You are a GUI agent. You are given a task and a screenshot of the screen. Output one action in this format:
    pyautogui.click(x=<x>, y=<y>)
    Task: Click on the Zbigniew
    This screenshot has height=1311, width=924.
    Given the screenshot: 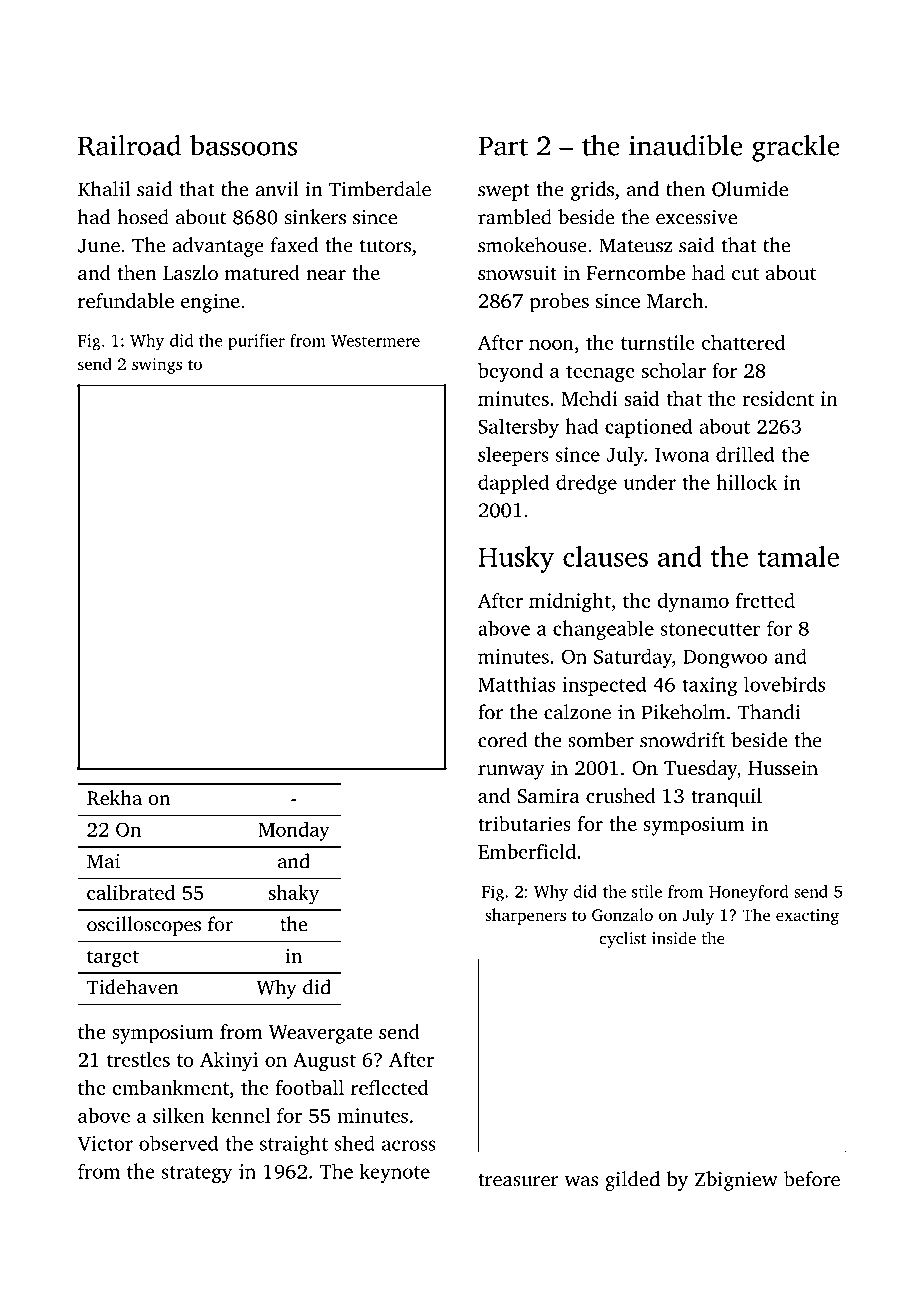 What is the action you would take?
    pyautogui.click(x=736, y=1181)
